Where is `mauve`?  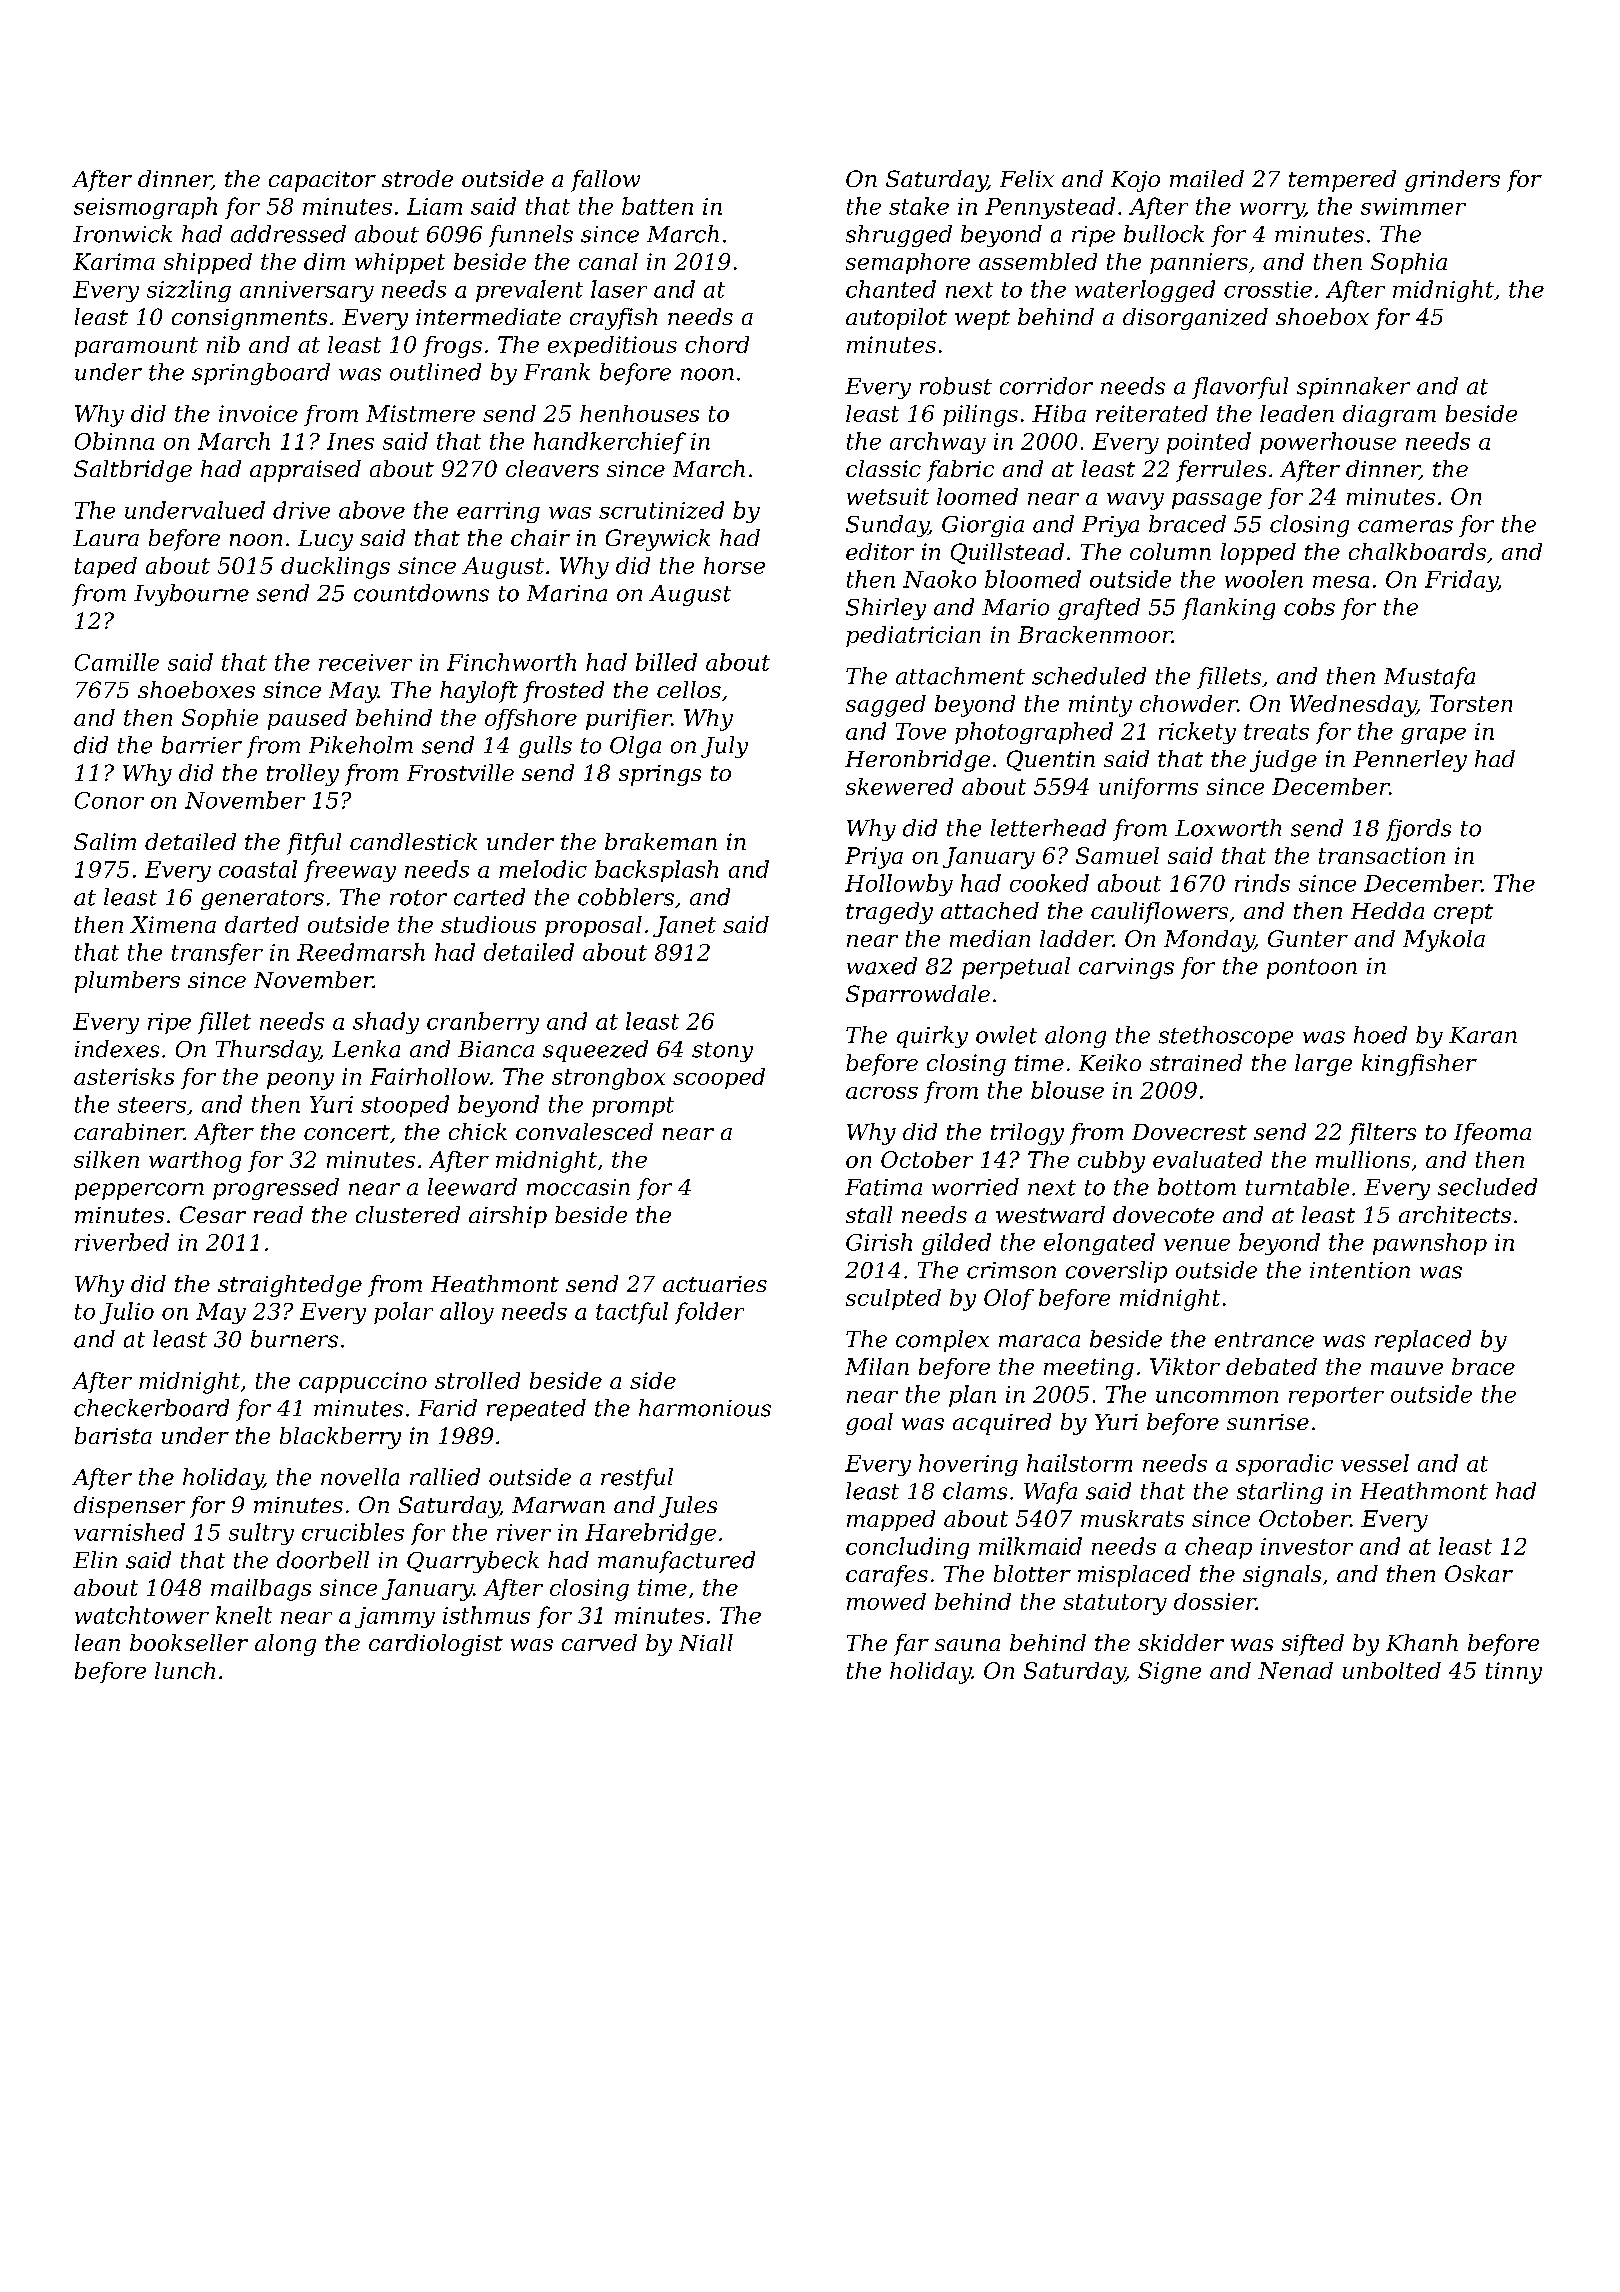 mauve is located at coordinates (1407, 1369).
